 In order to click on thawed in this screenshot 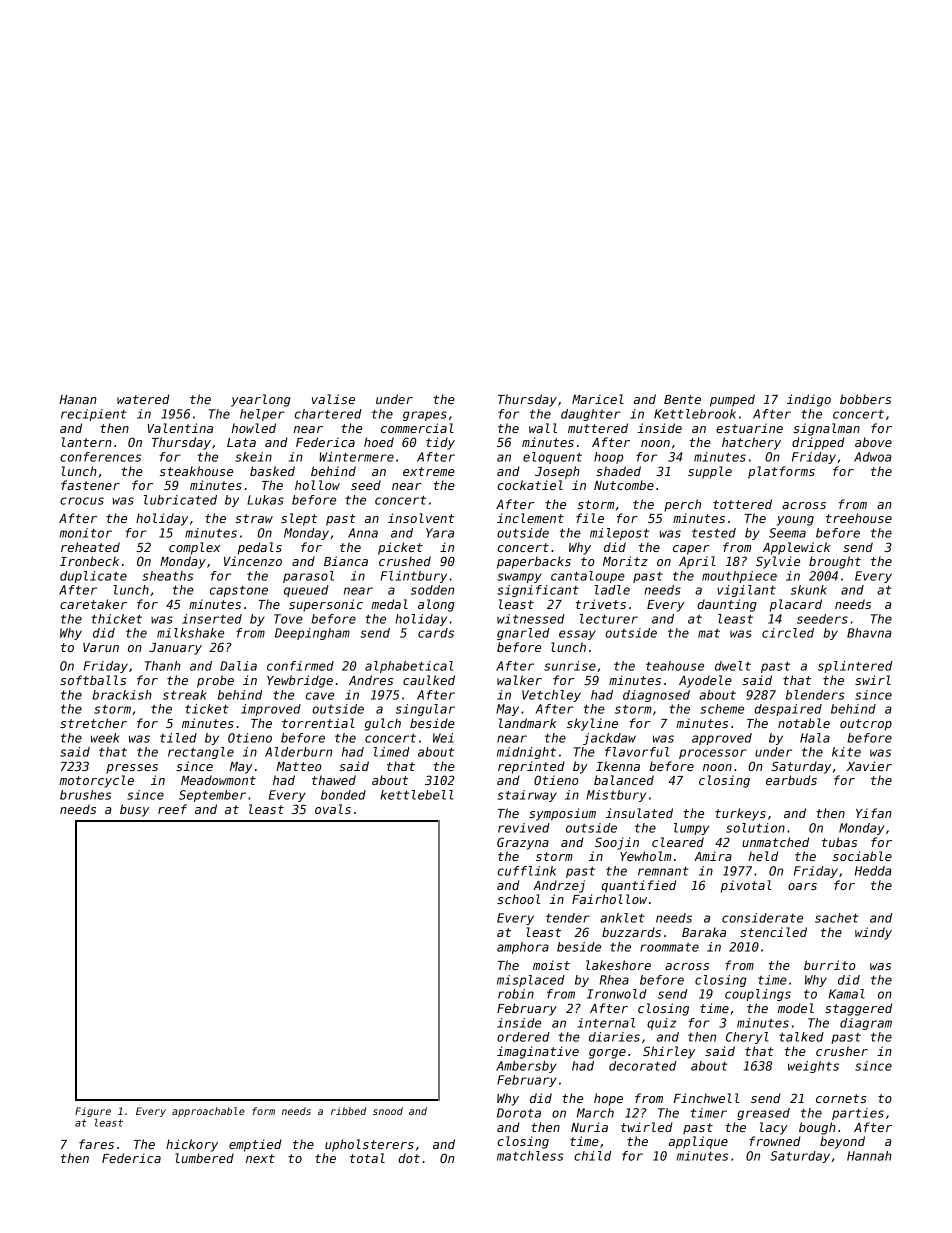, I will do `click(334, 780)`.
